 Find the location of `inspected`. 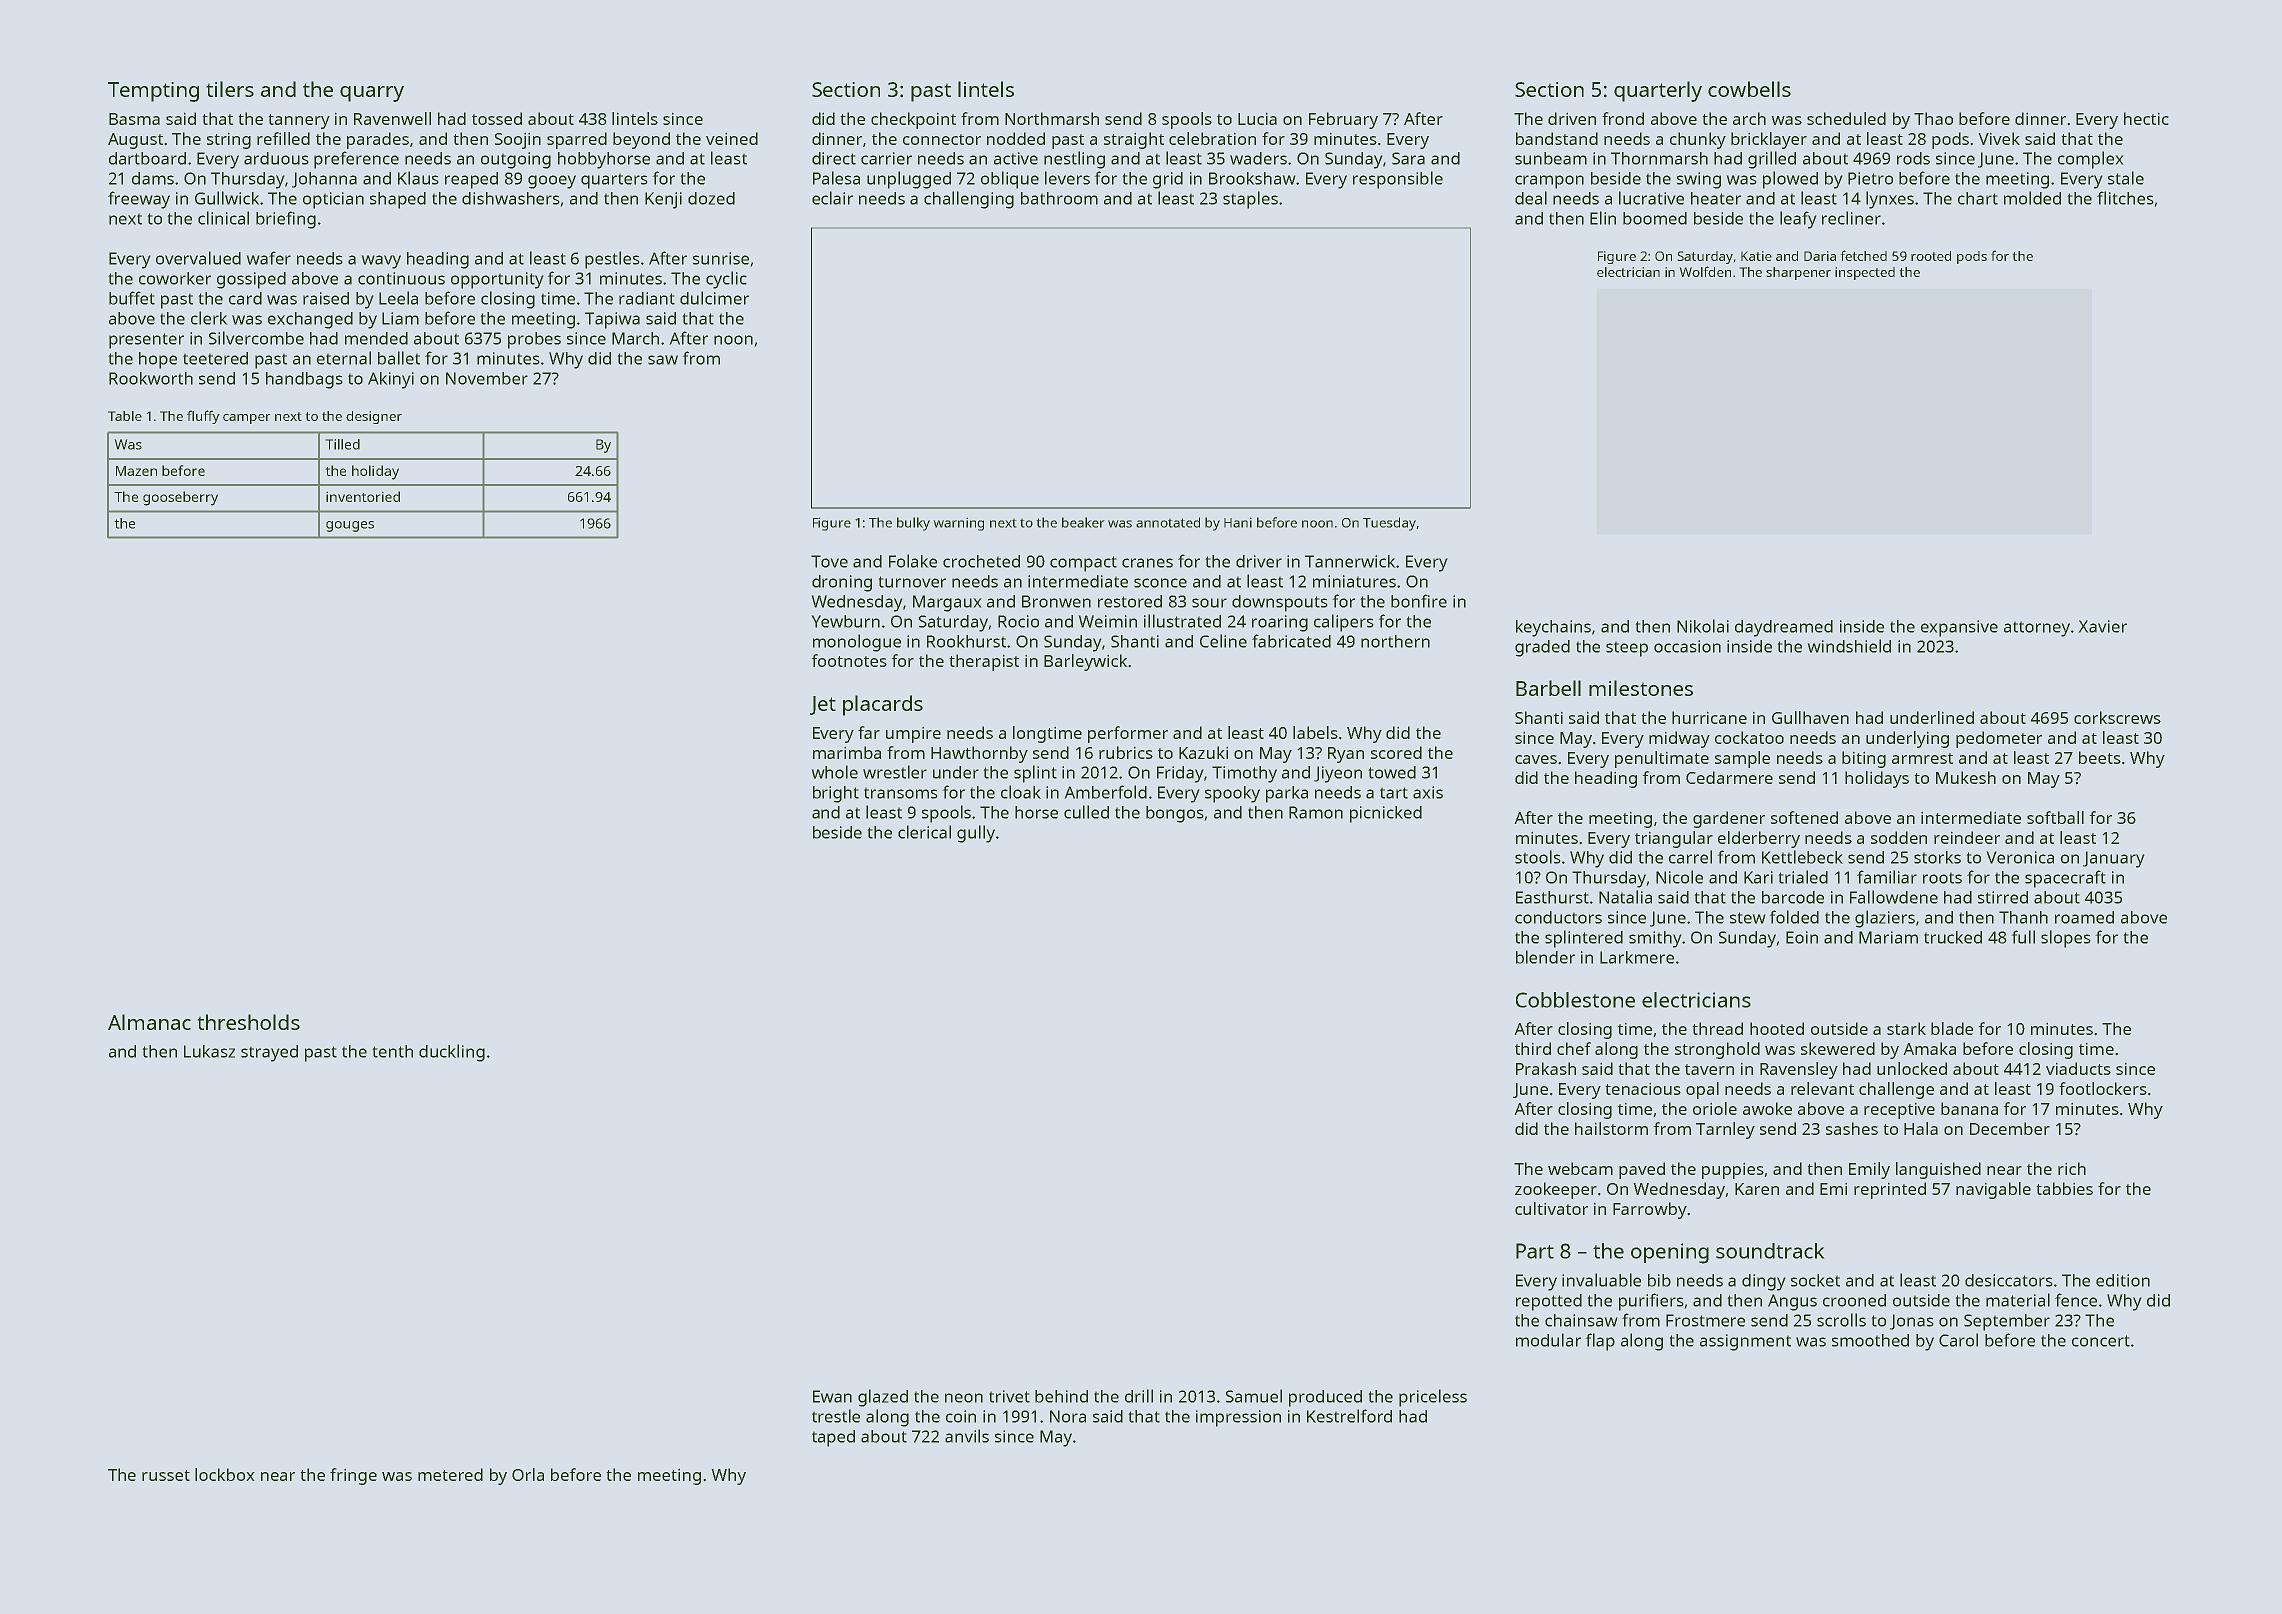

inspected is located at coordinates (1865, 273).
